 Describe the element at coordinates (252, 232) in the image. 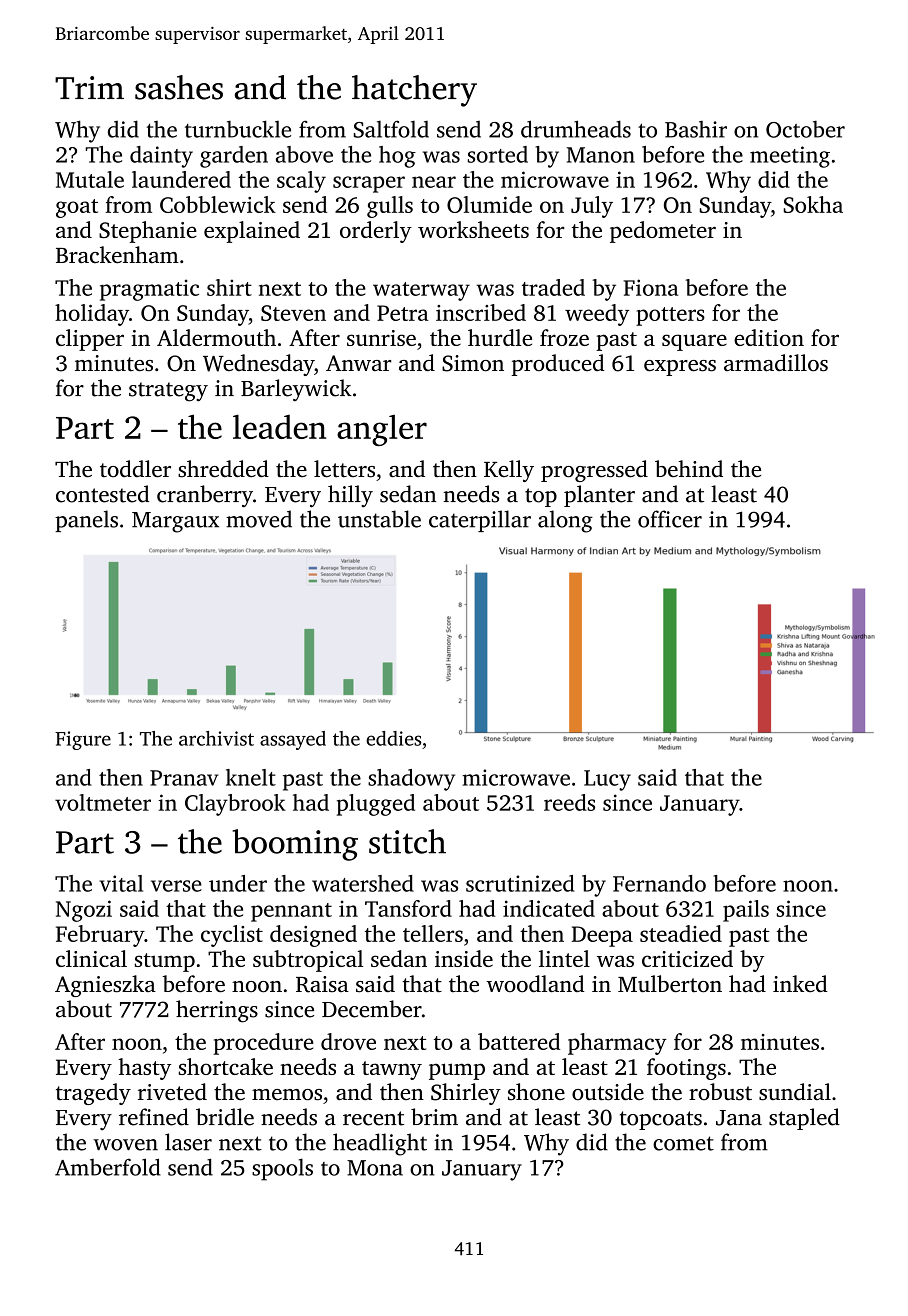

I see `explained` at that location.
